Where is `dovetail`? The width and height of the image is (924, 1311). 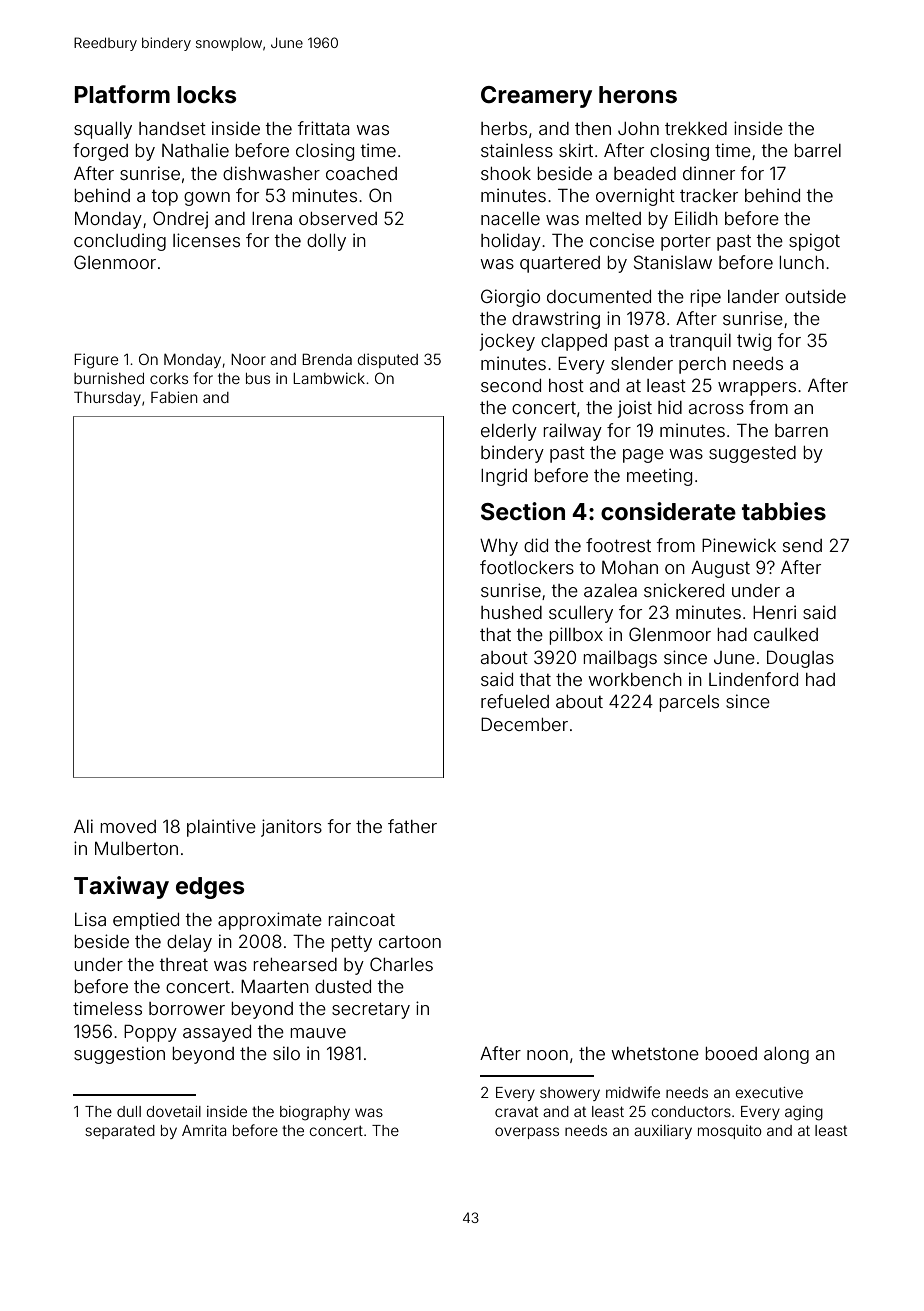
dovetail is located at coordinates (174, 1111).
